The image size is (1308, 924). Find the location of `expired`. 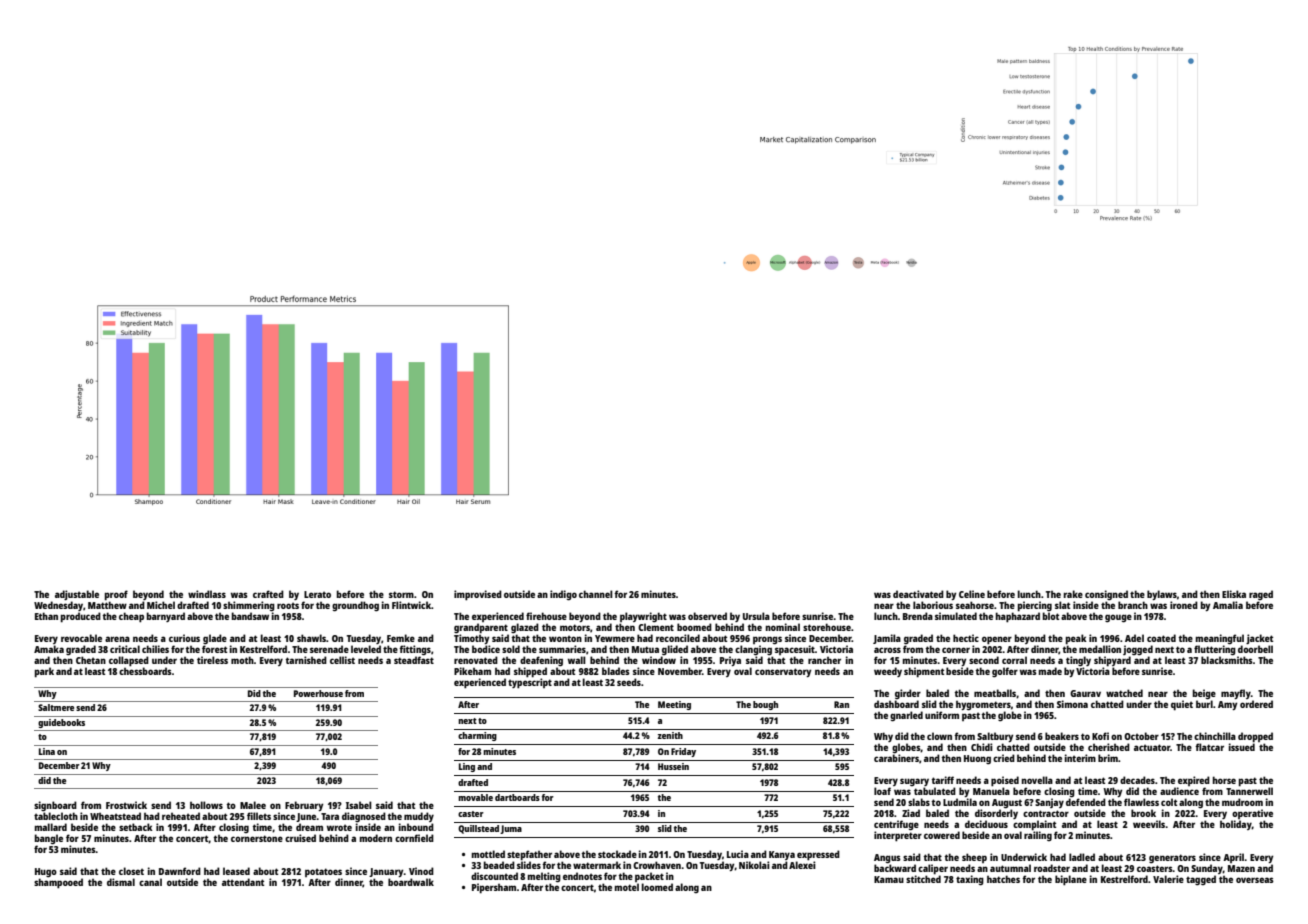

expired is located at coordinates (1194, 781).
